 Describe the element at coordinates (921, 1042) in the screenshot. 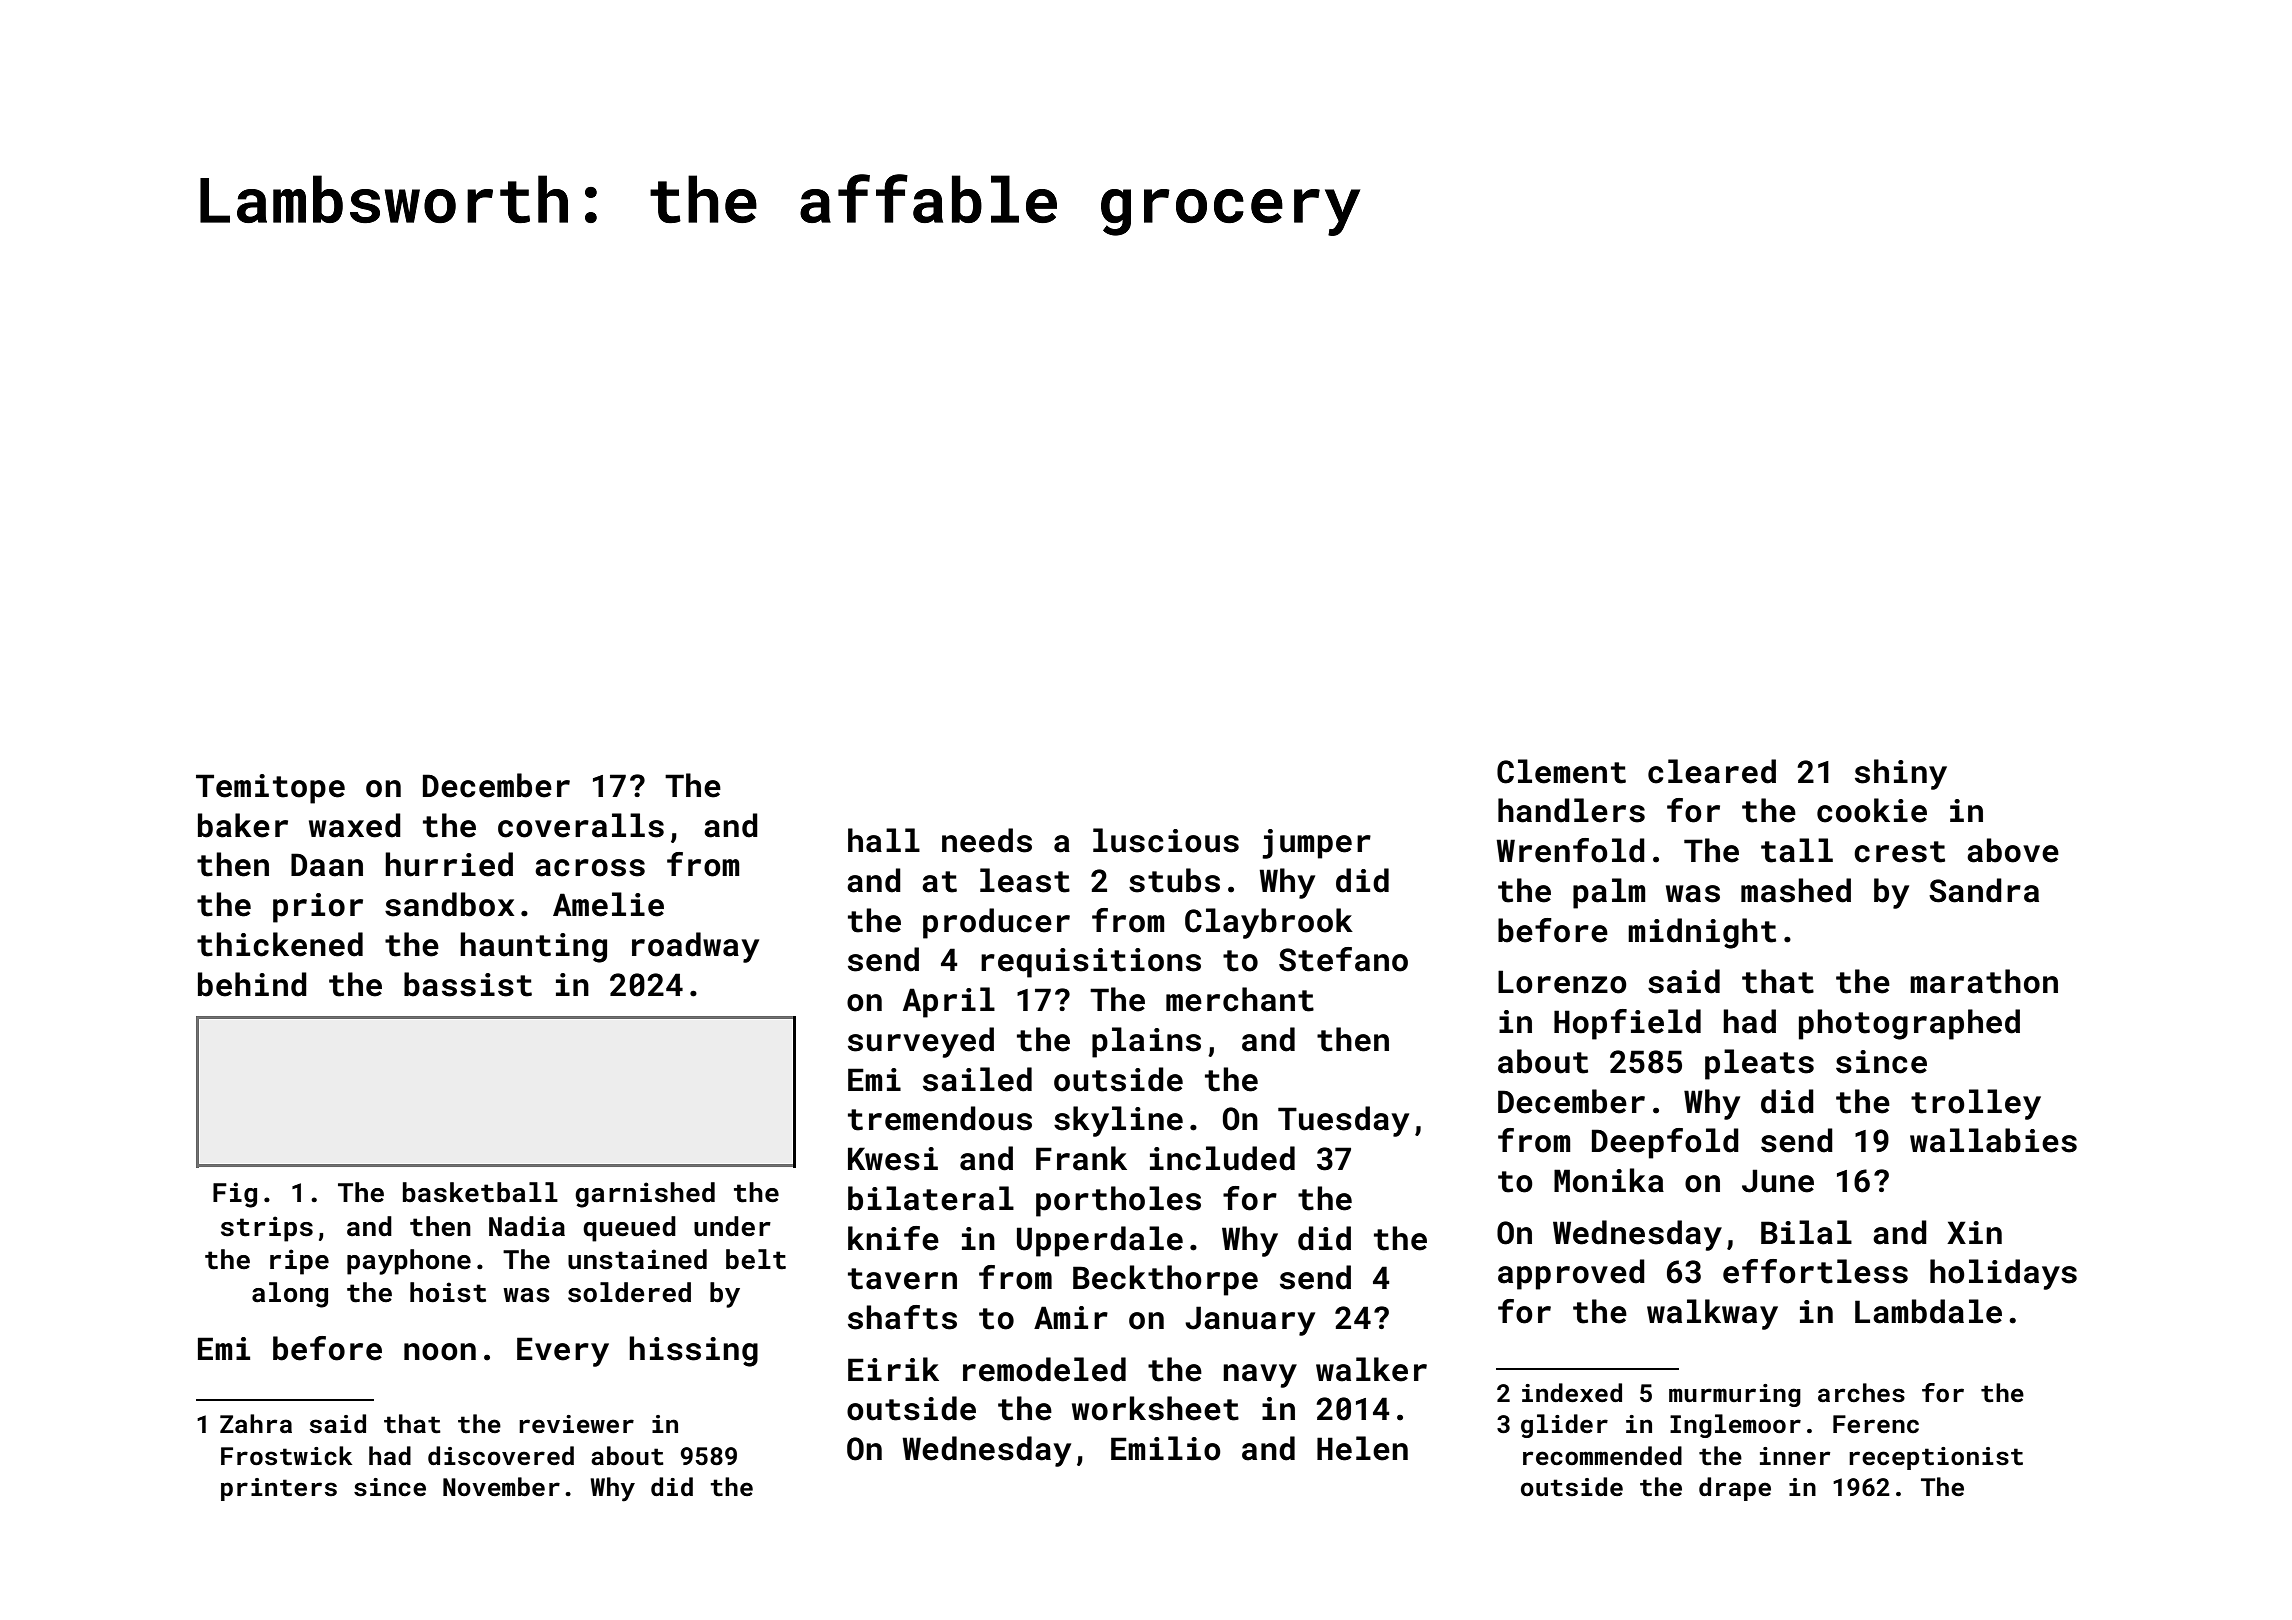

I see `surveyed` at that location.
